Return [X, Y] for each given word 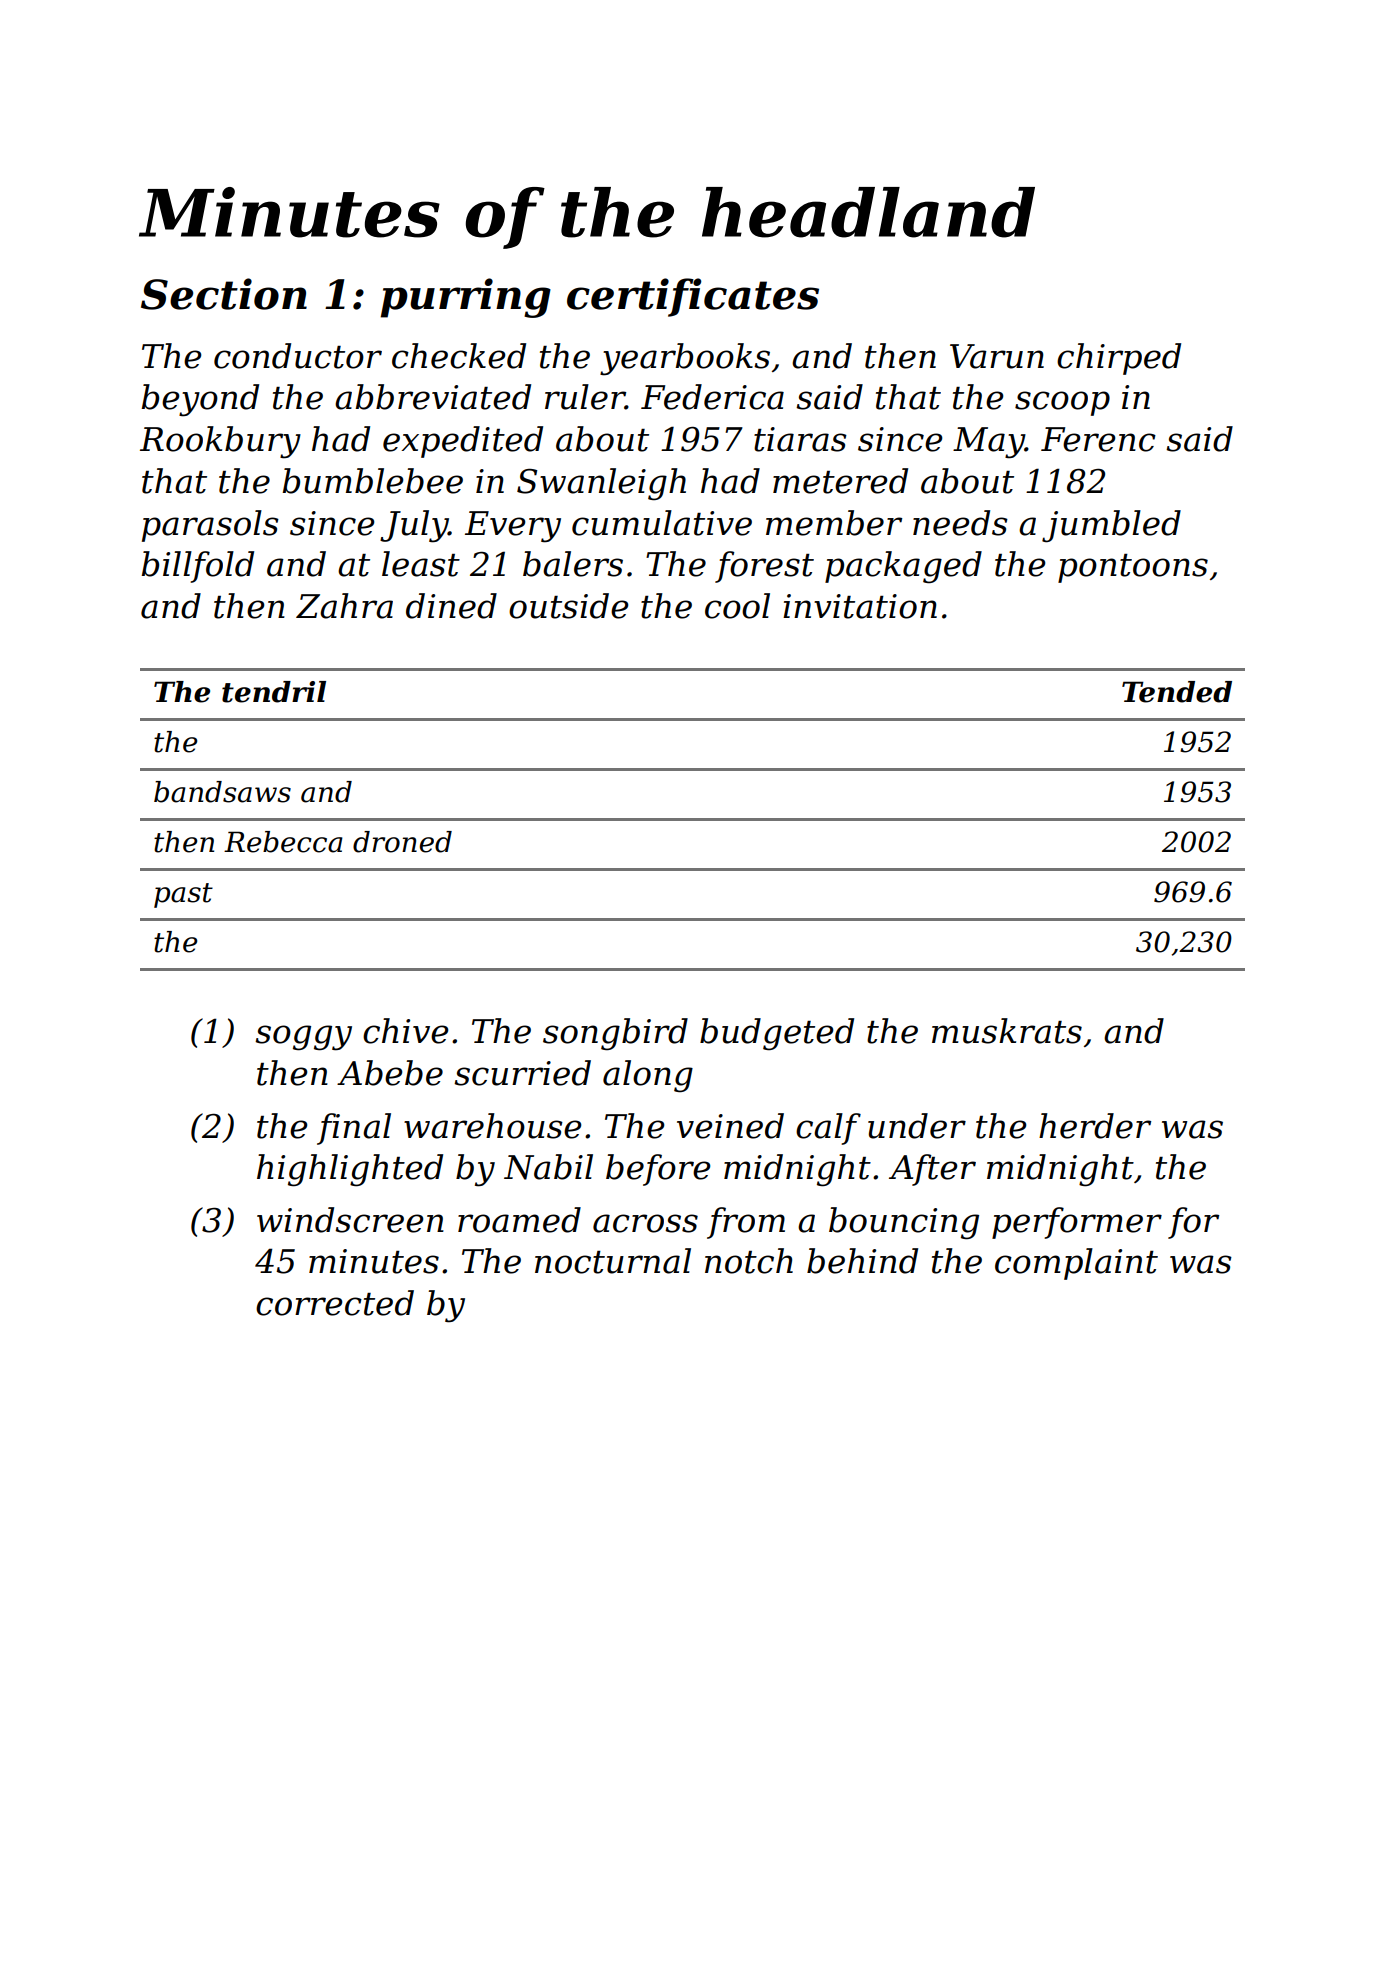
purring [465, 298]
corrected [335, 1303]
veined [730, 1126]
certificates [693, 297]
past [183, 895]
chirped [1119, 359]
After [932, 1170]
